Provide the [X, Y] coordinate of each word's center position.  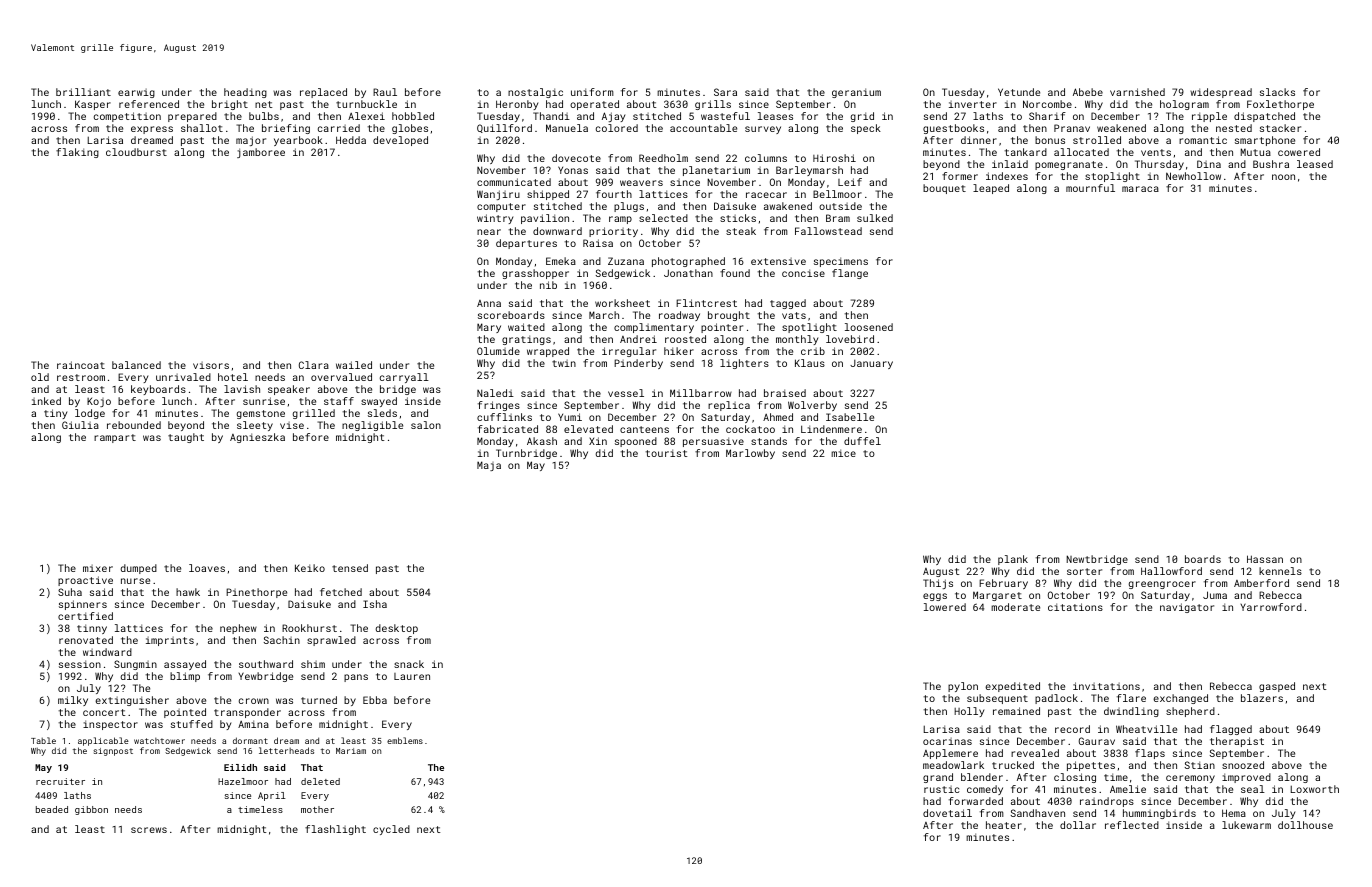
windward [107, 652]
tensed [350, 568]
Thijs [938, 584]
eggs [935, 597]
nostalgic [535, 93]
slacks [1277, 92]
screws [149, 830]
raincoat [81, 365]
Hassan [1265, 559]
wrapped [548, 352]
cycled [391, 830]
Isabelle [850, 417]
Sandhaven [1038, 813]
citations [1075, 607]
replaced [323, 93]
